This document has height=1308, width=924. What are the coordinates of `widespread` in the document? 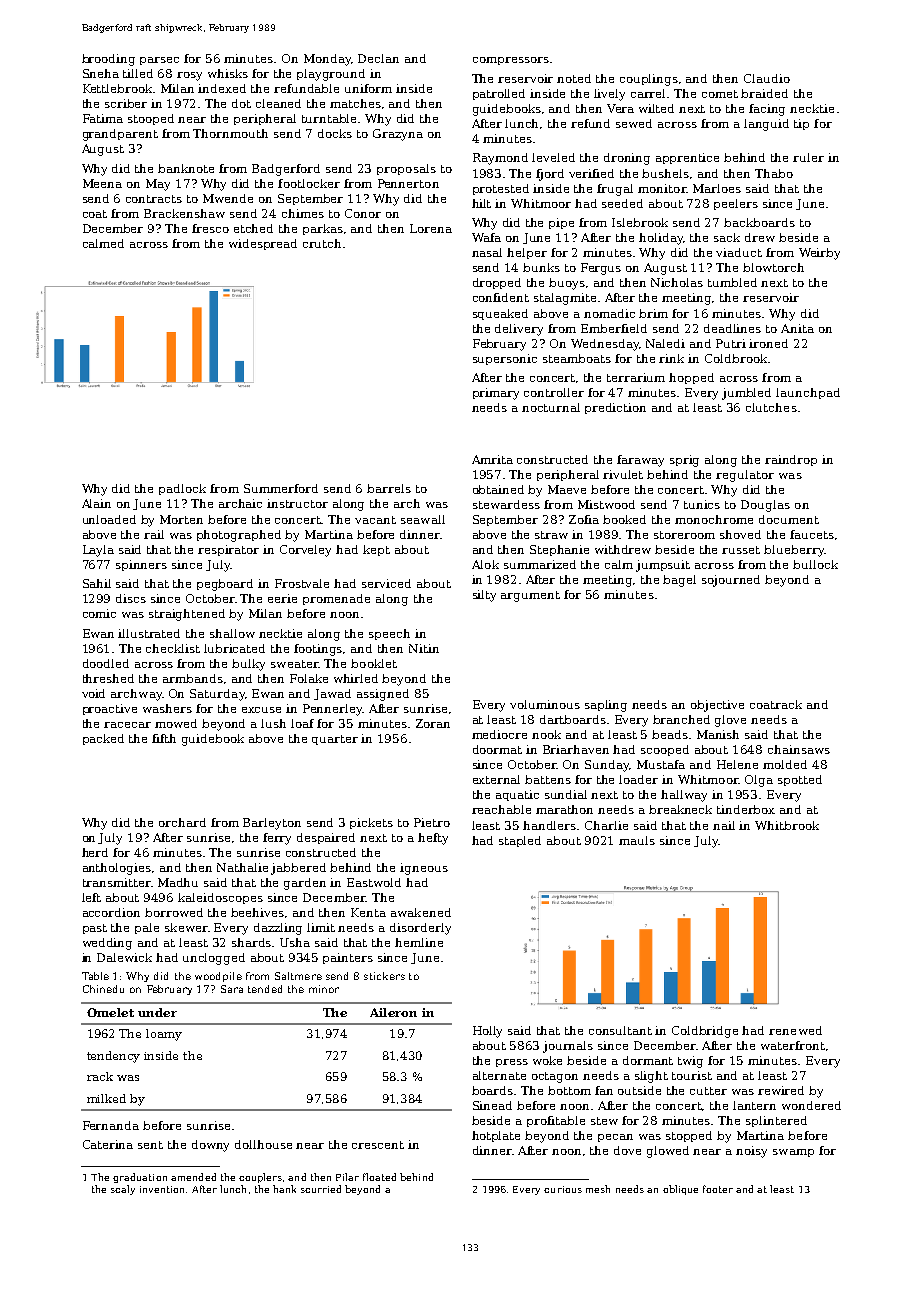 It's located at (263, 244).
